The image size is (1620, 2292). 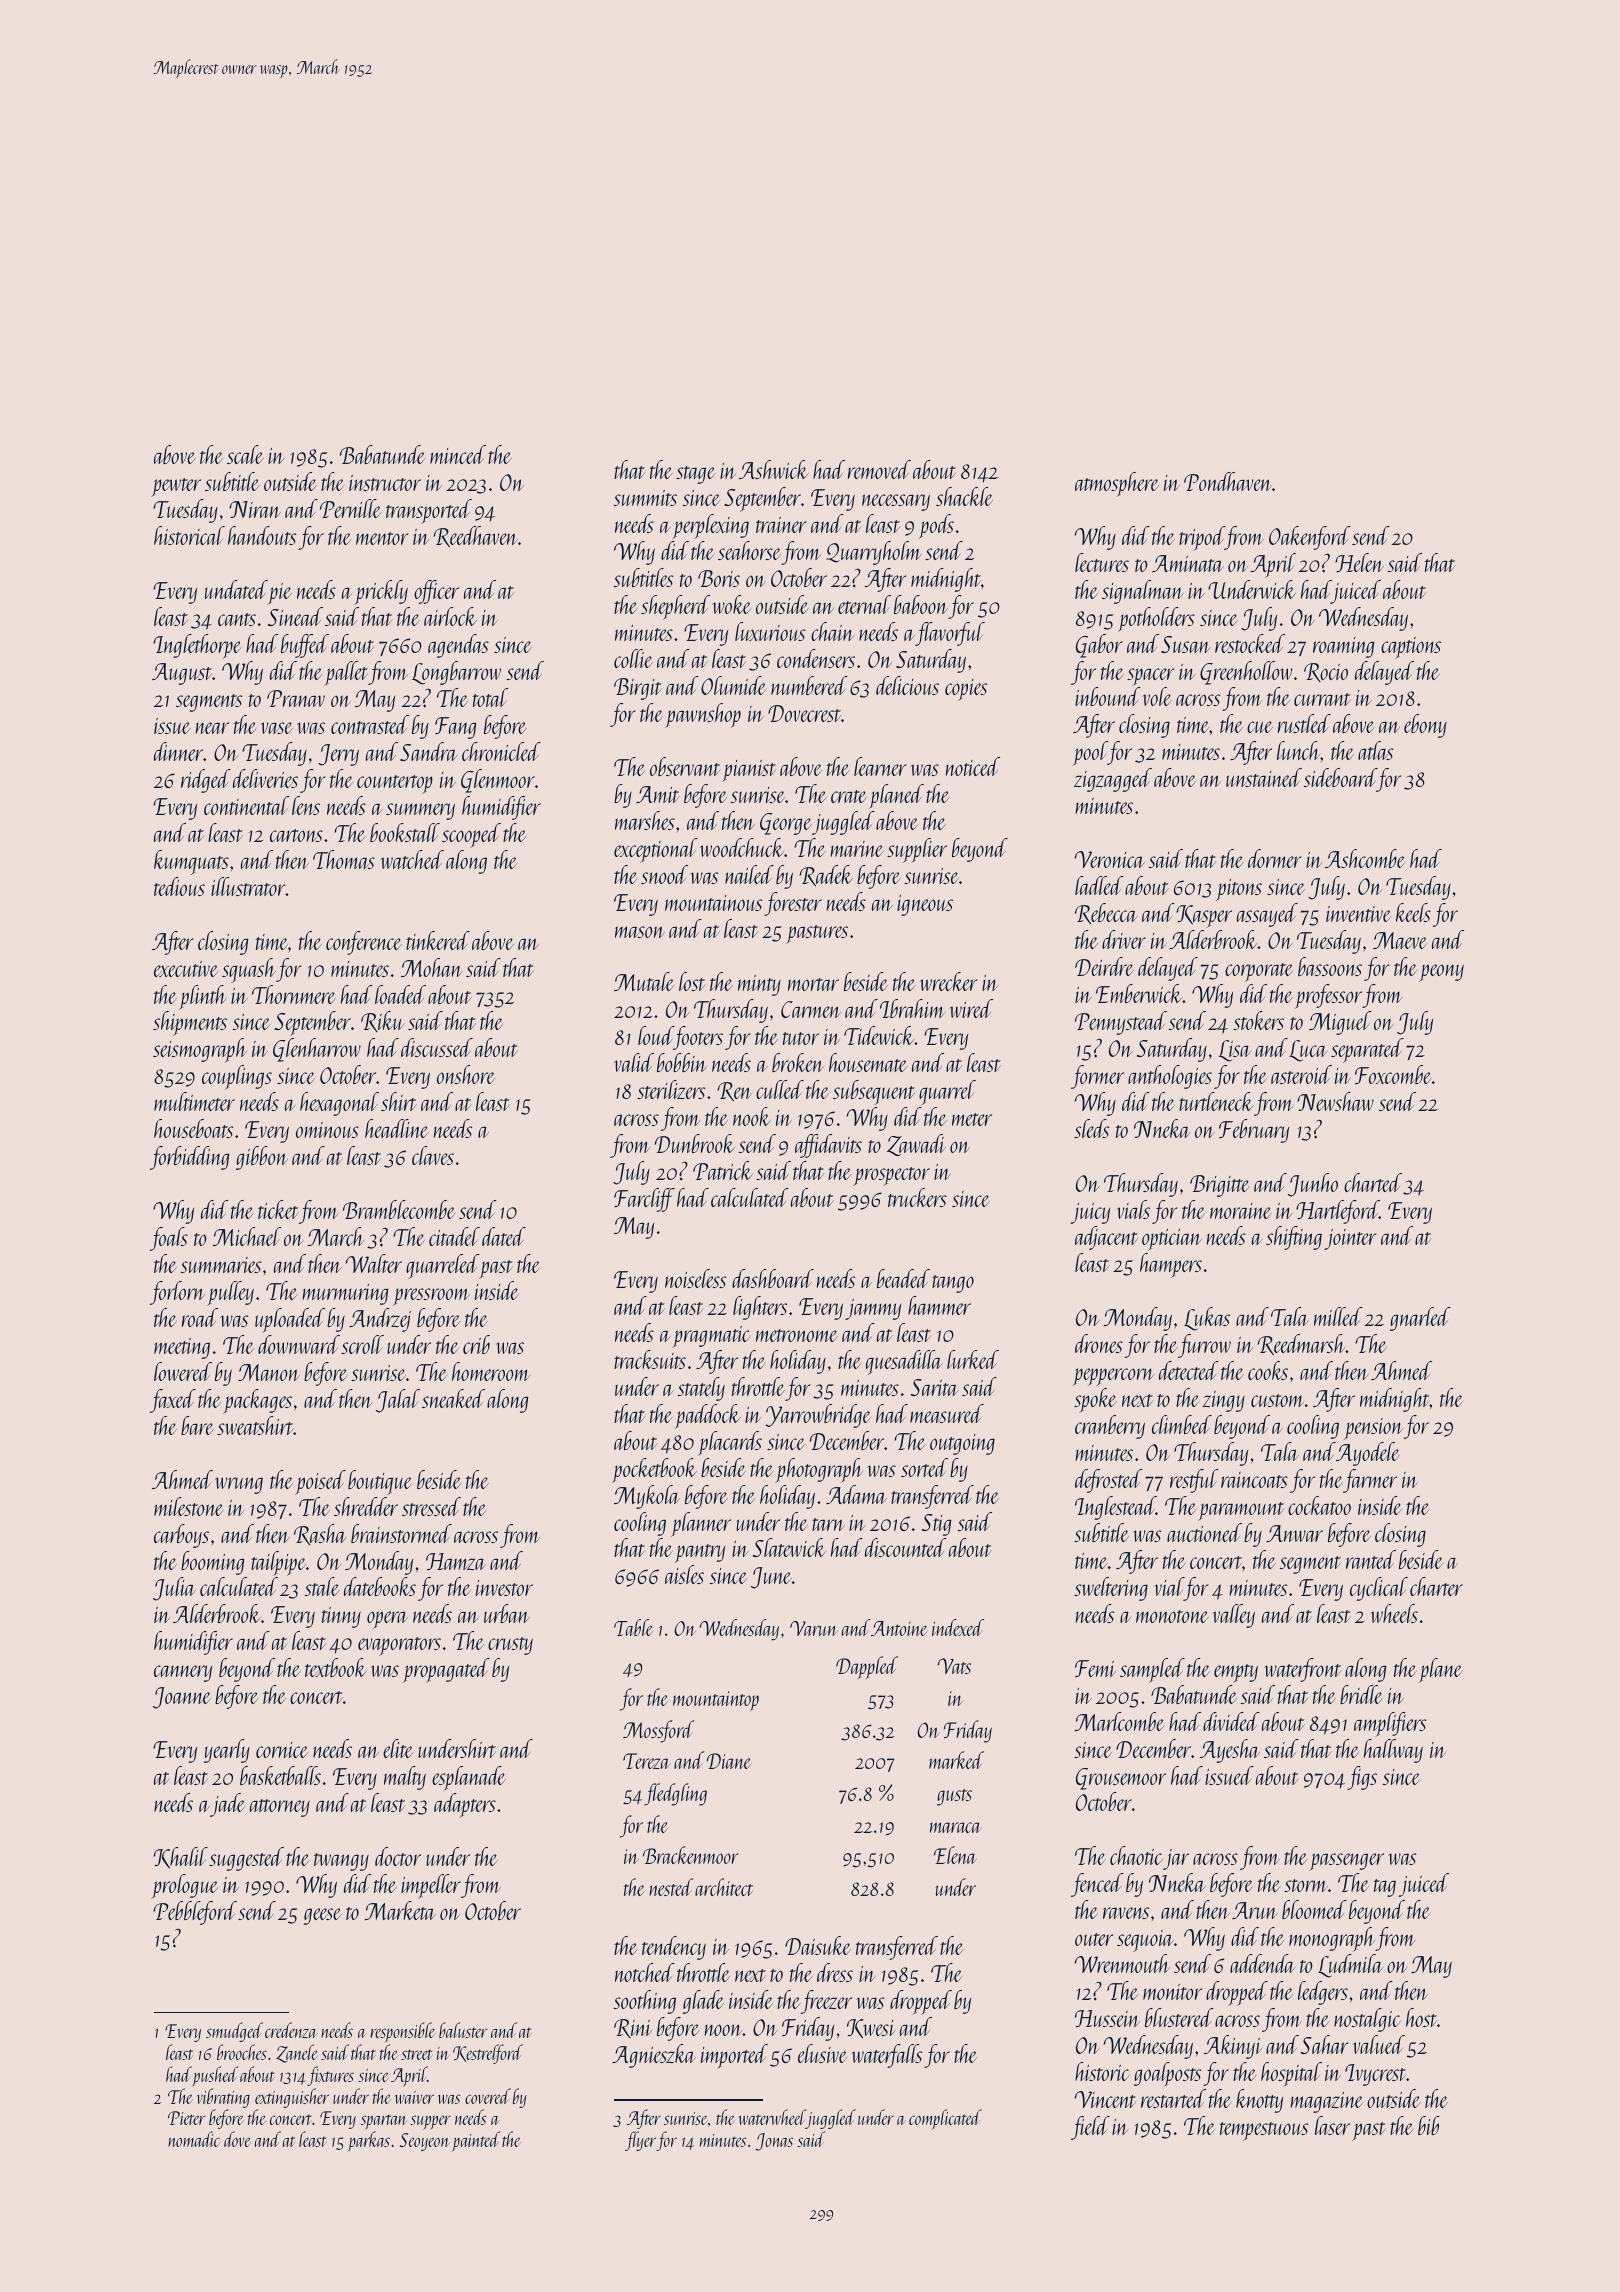 I want to click on smudged, so click(x=234, y=2032).
